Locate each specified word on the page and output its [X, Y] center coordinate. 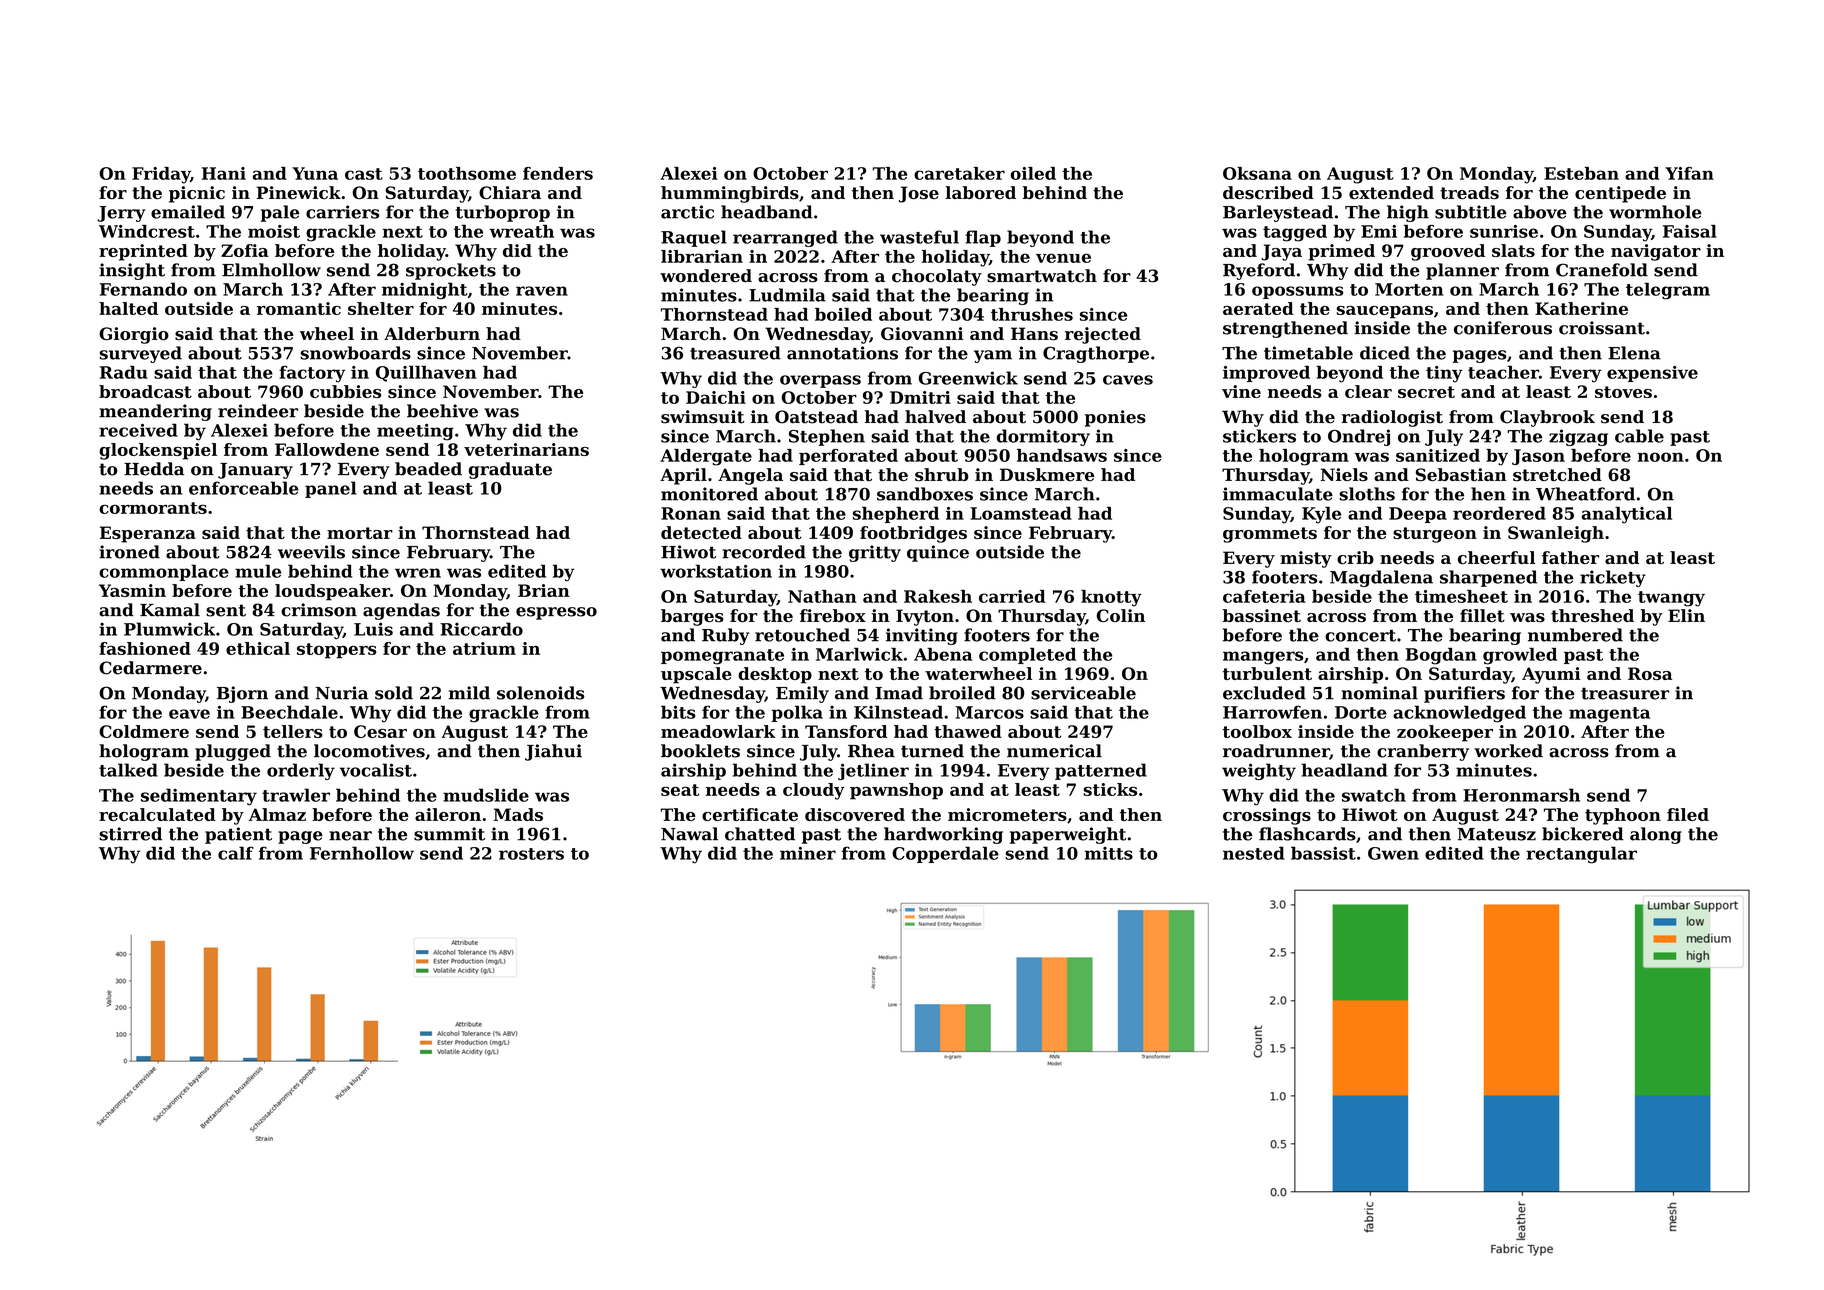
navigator [1656, 252]
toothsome [467, 173]
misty [1306, 559]
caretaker [959, 173]
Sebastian [1461, 475]
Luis [373, 629]
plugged [233, 752]
